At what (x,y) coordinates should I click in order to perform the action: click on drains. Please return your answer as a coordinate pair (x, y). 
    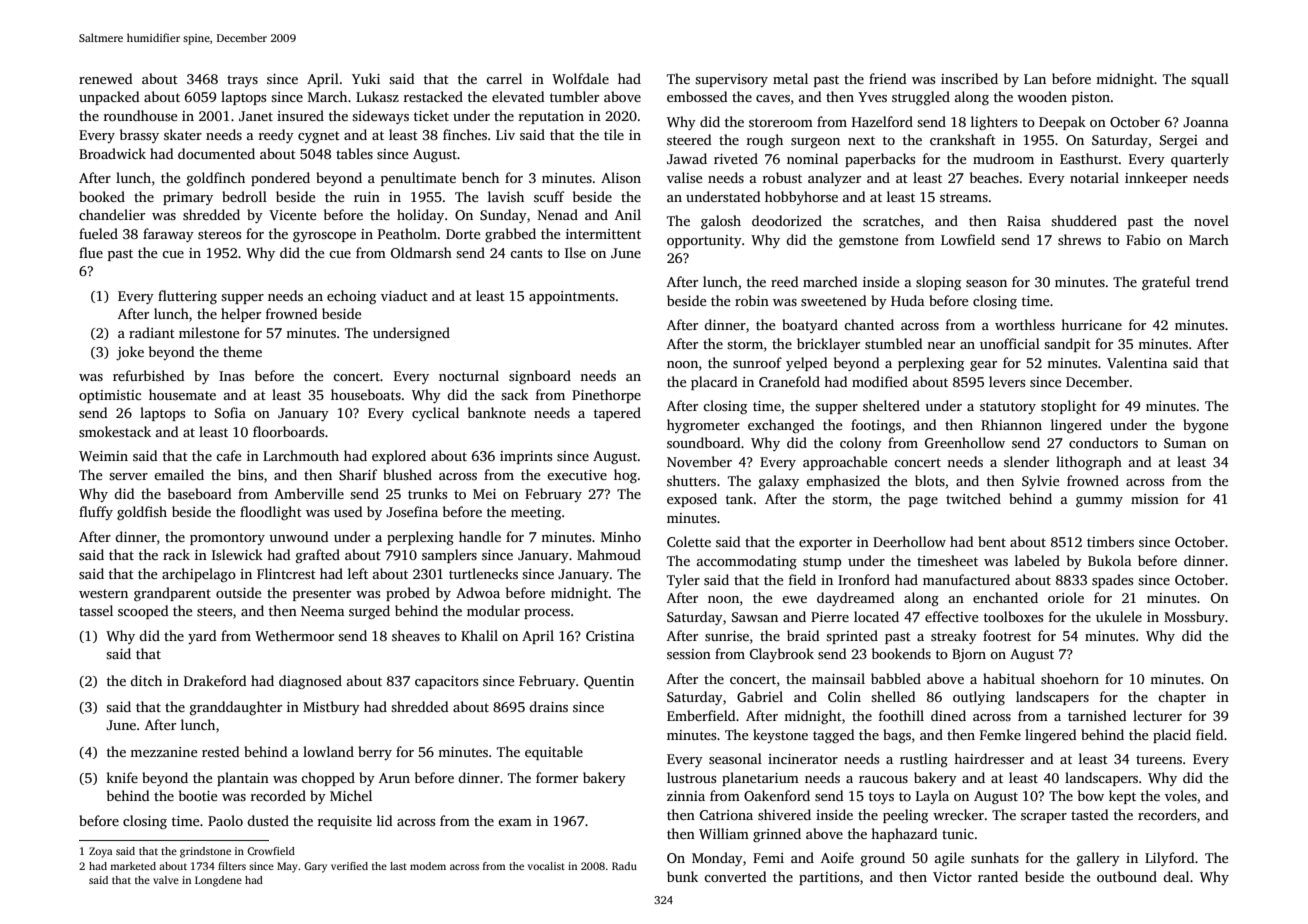
    Looking at the image, I should click on (548, 706).
